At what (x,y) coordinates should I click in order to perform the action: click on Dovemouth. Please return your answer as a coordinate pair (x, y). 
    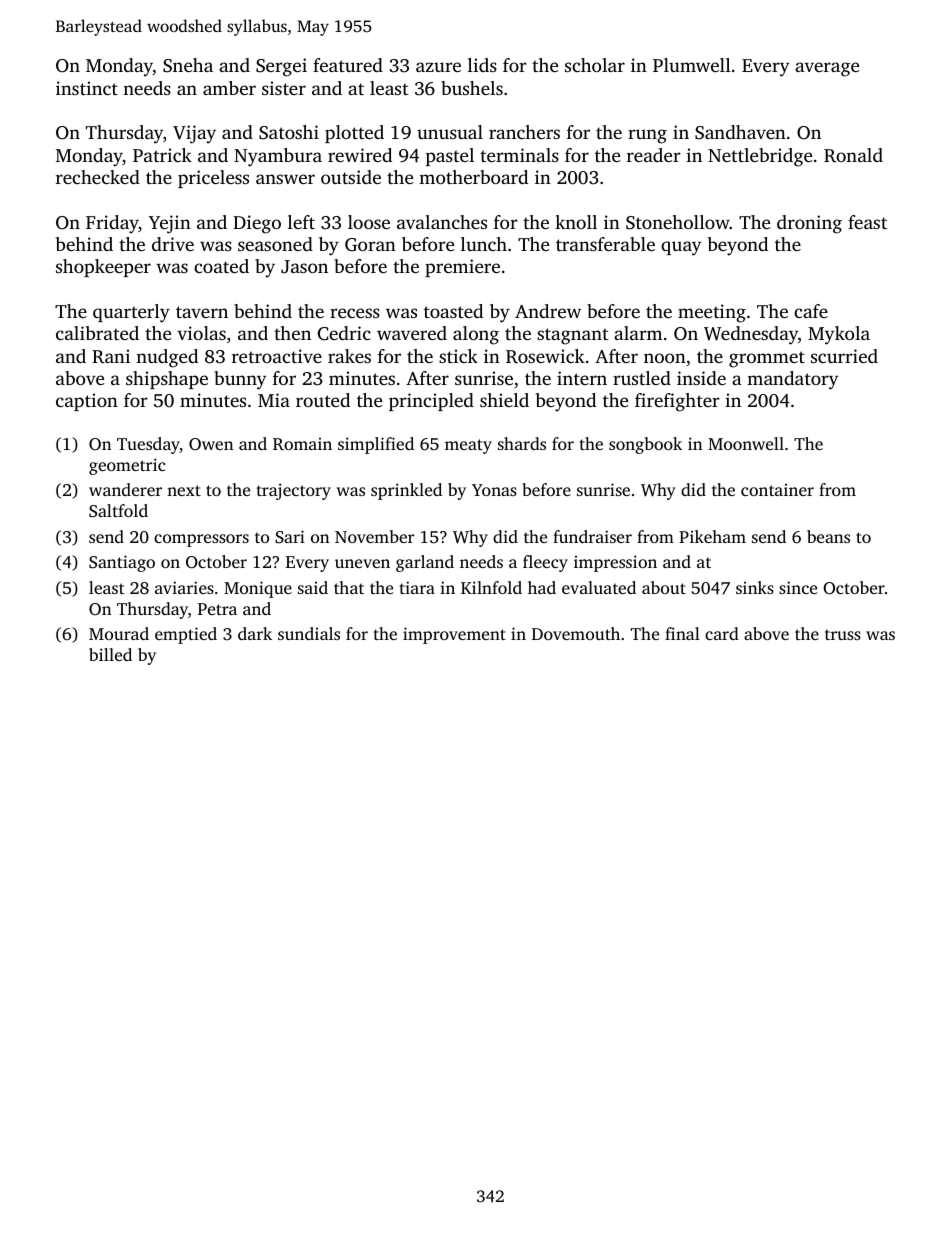
    Looking at the image, I should click on (576, 633).
